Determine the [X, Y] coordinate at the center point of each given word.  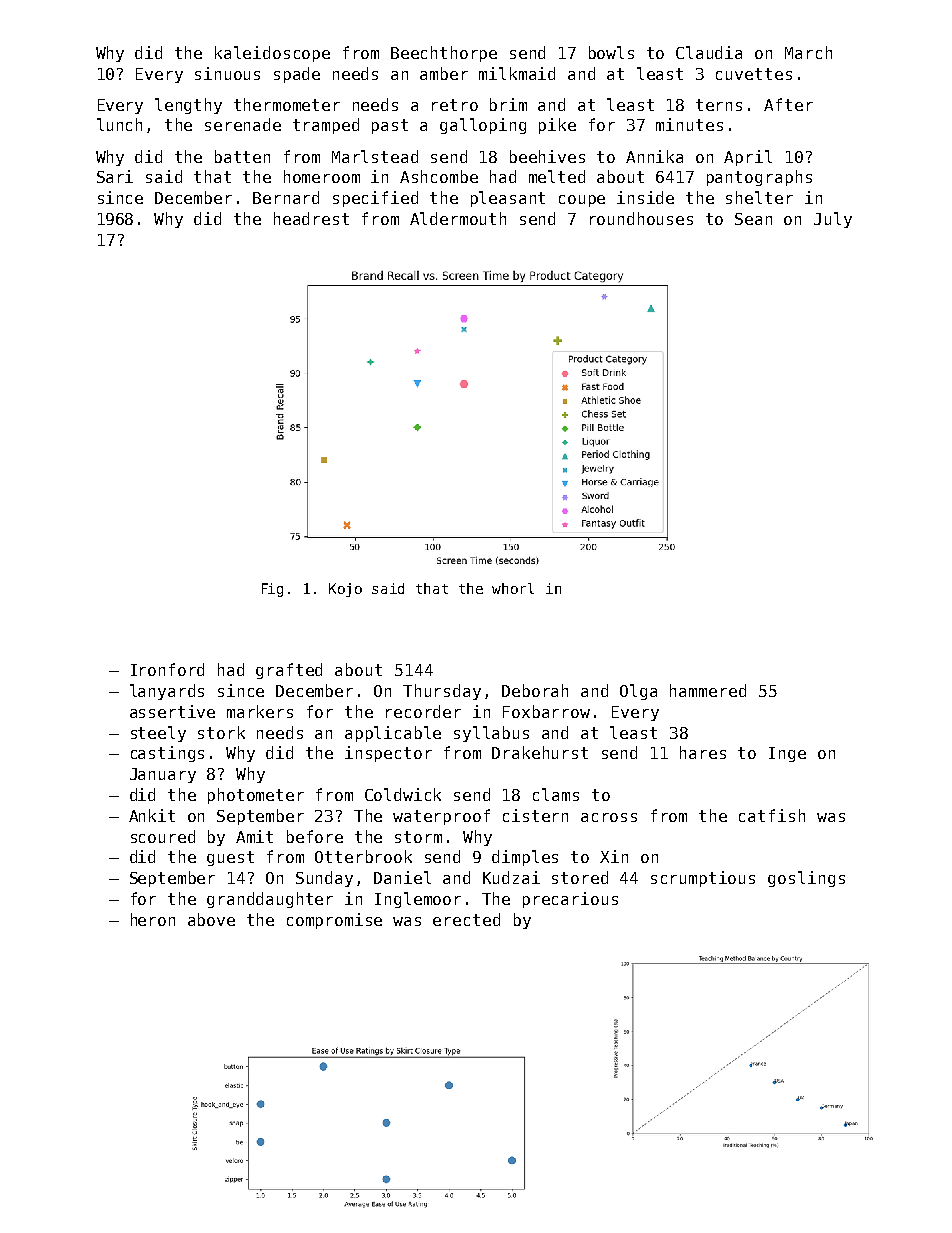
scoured [163, 836]
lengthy [188, 106]
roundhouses [641, 218]
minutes [689, 124]
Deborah [535, 690]
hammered [708, 690]
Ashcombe [439, 176]
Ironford [167, 669]
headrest [311, 218]
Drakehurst [540, 752]
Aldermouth [458, 218]
